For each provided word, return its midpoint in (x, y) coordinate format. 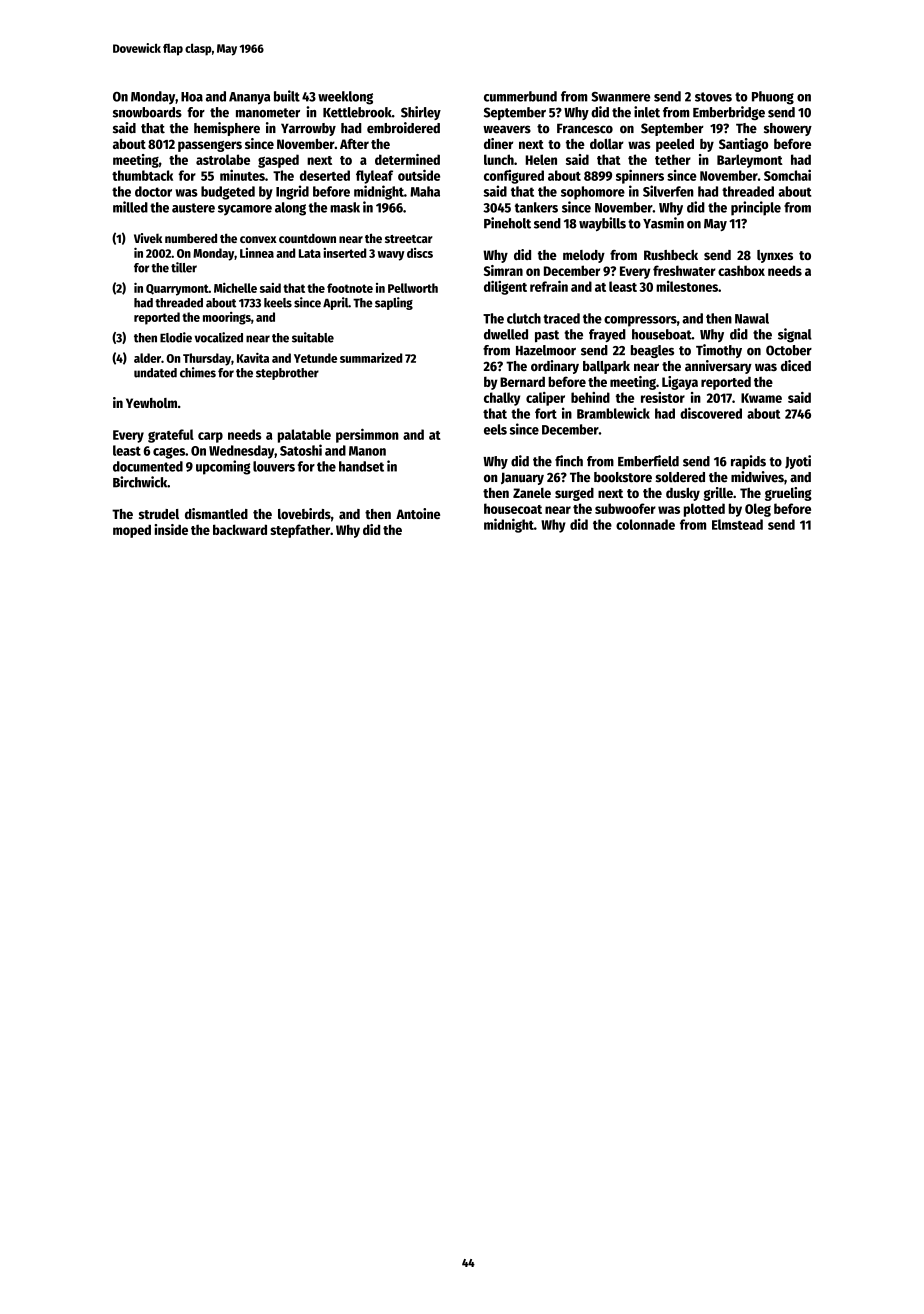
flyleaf (374, 177)
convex (258, 239)
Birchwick (140, 482)
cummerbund (520, 96)
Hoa (192, 97)
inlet (647, 112)
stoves (713, 97)
